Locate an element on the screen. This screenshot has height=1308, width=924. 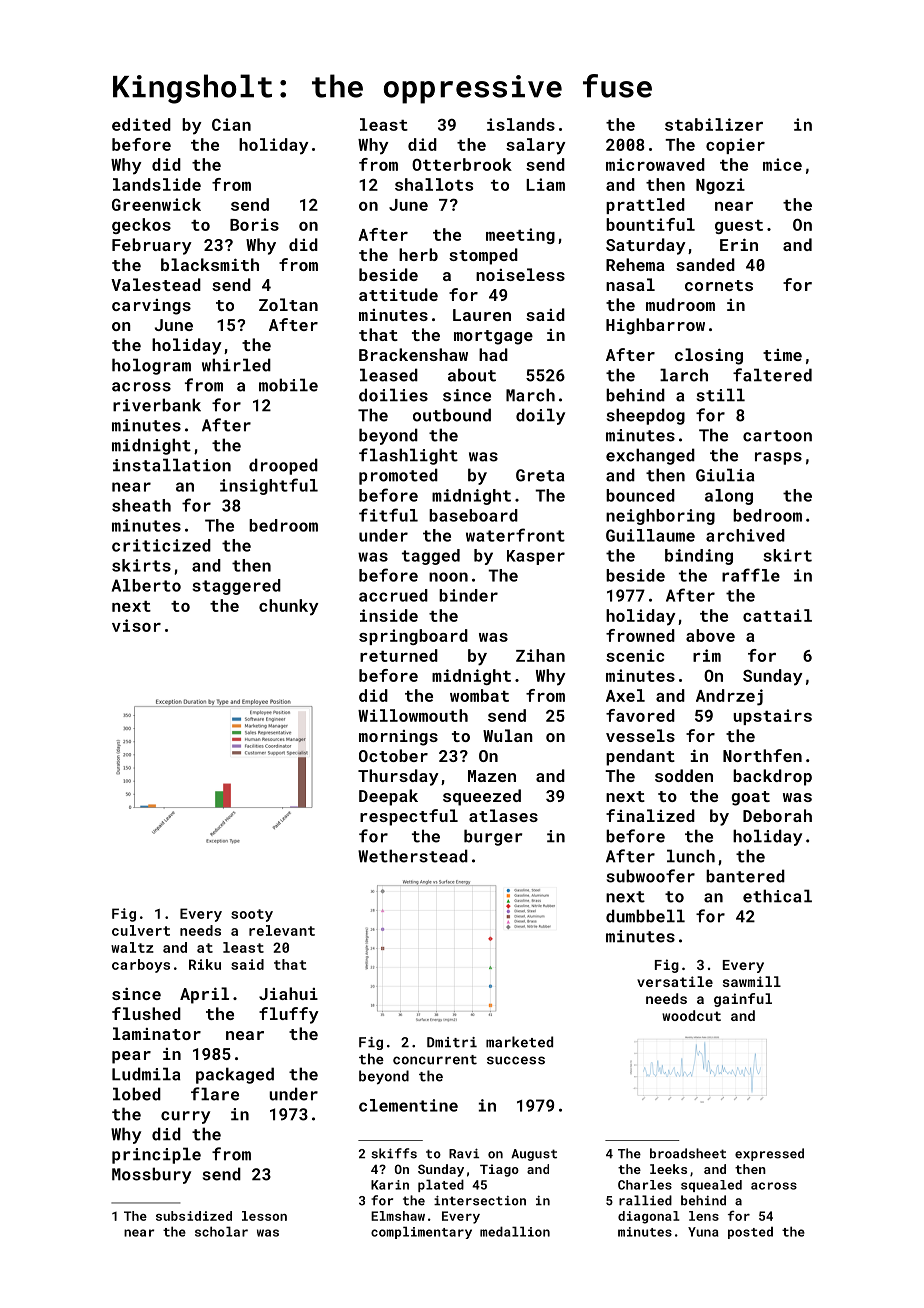
drooped is located at coordinates (283, 466).
